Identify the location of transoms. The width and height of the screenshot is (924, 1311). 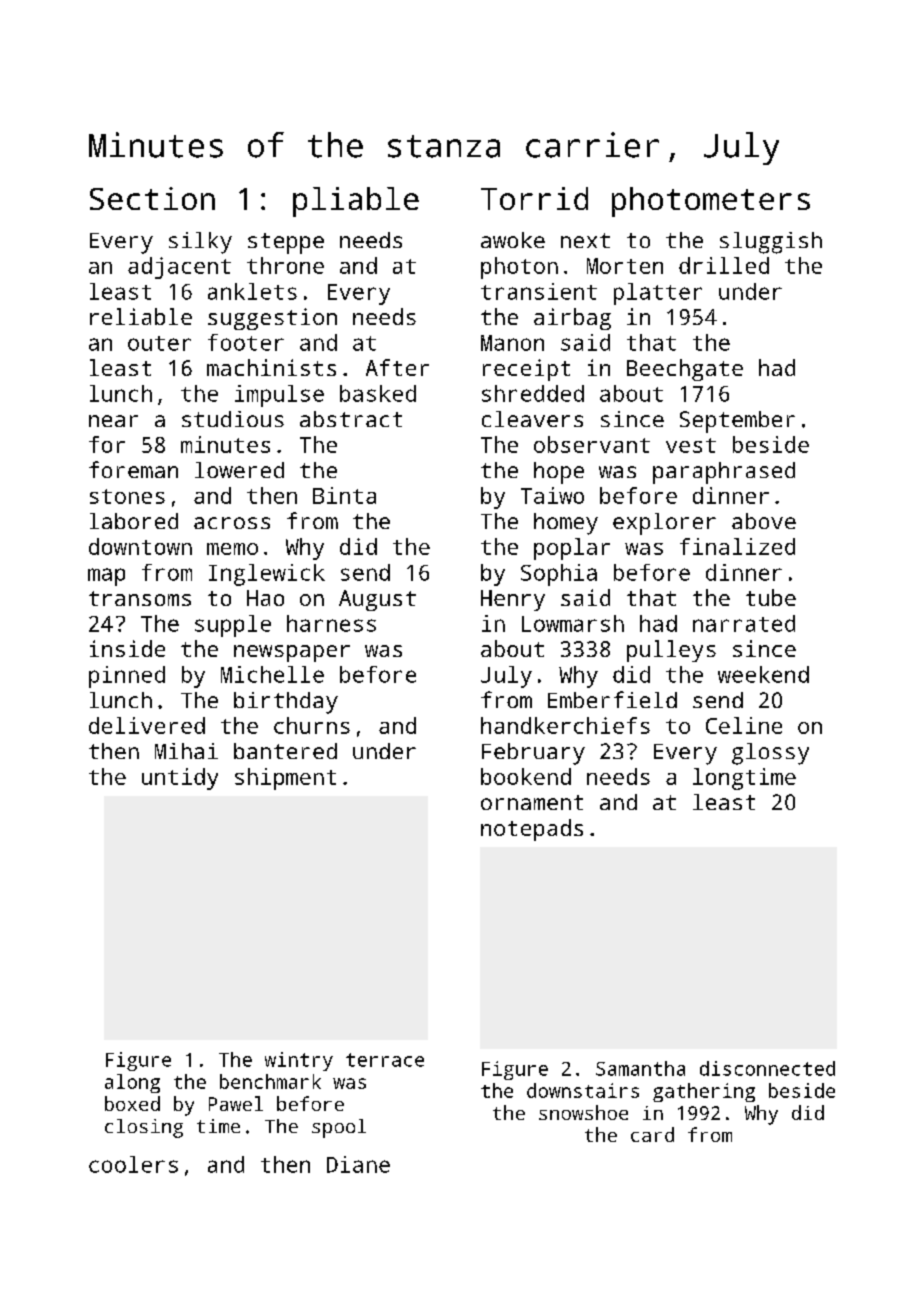
(140, 598).
